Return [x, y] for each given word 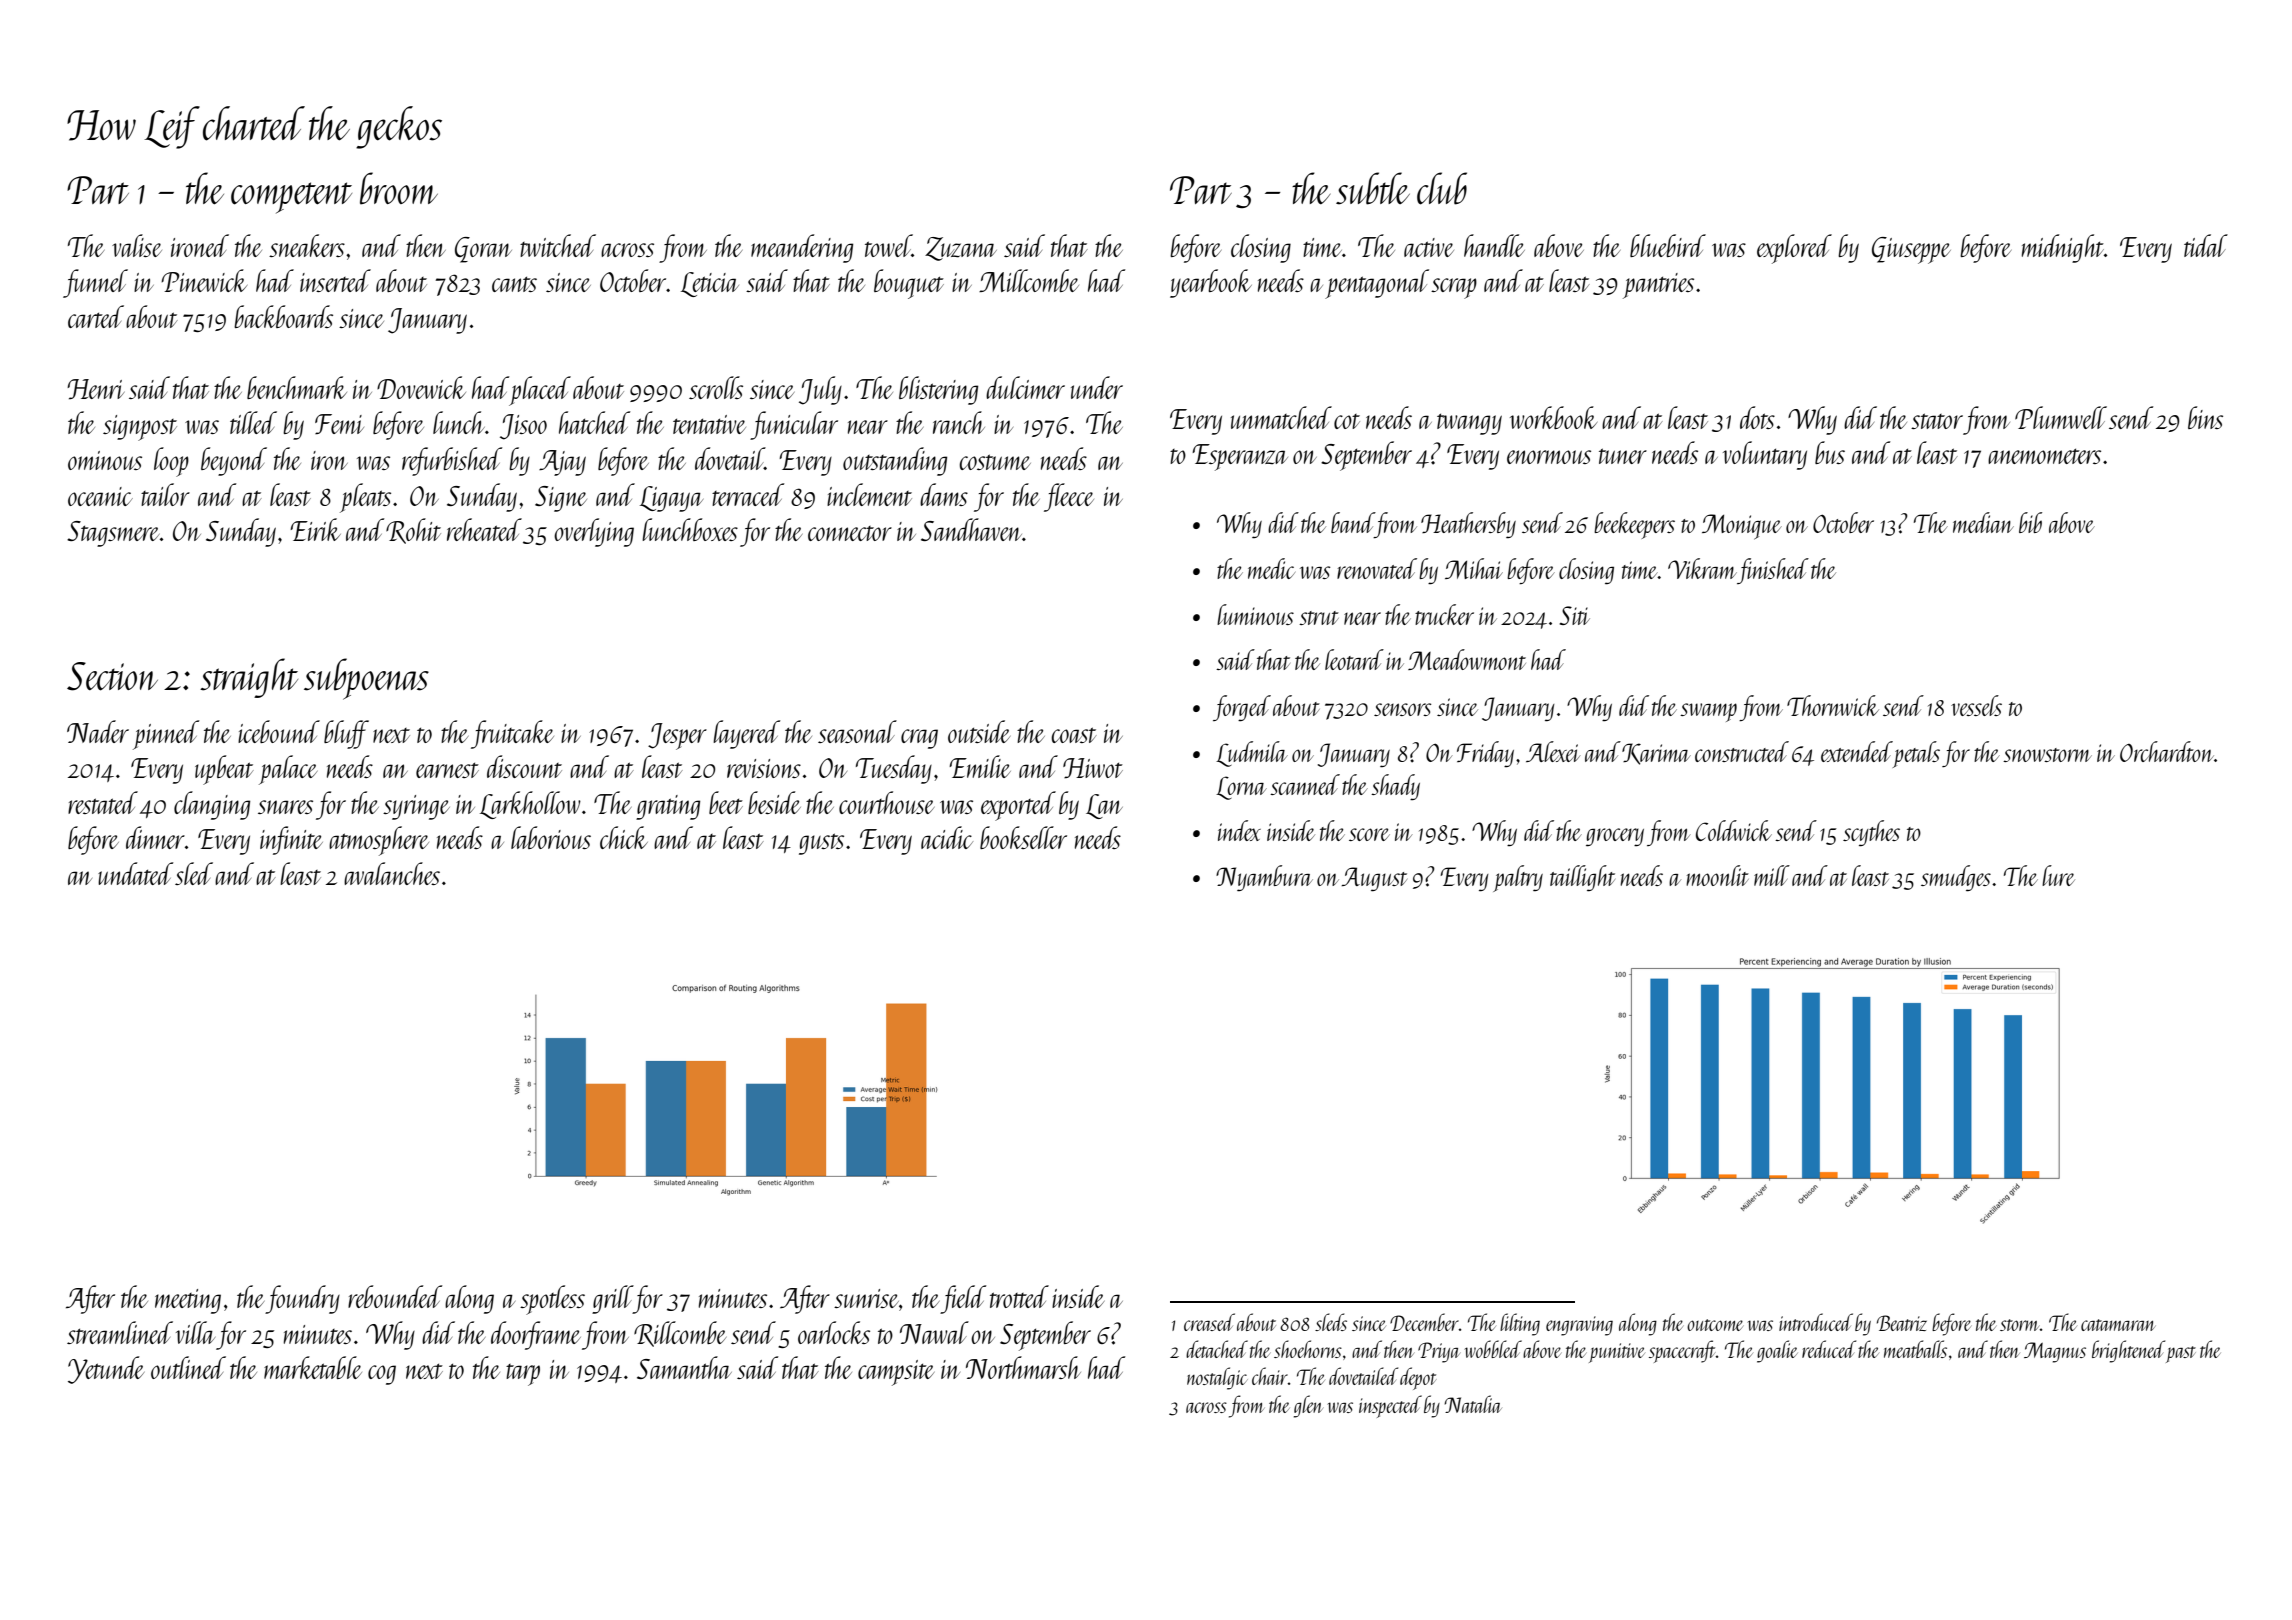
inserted [335, 280]
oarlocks [834, 1332]
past [2181, 1354]
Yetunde [106, 1370]
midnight [2063, 248]
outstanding [895, 461]
